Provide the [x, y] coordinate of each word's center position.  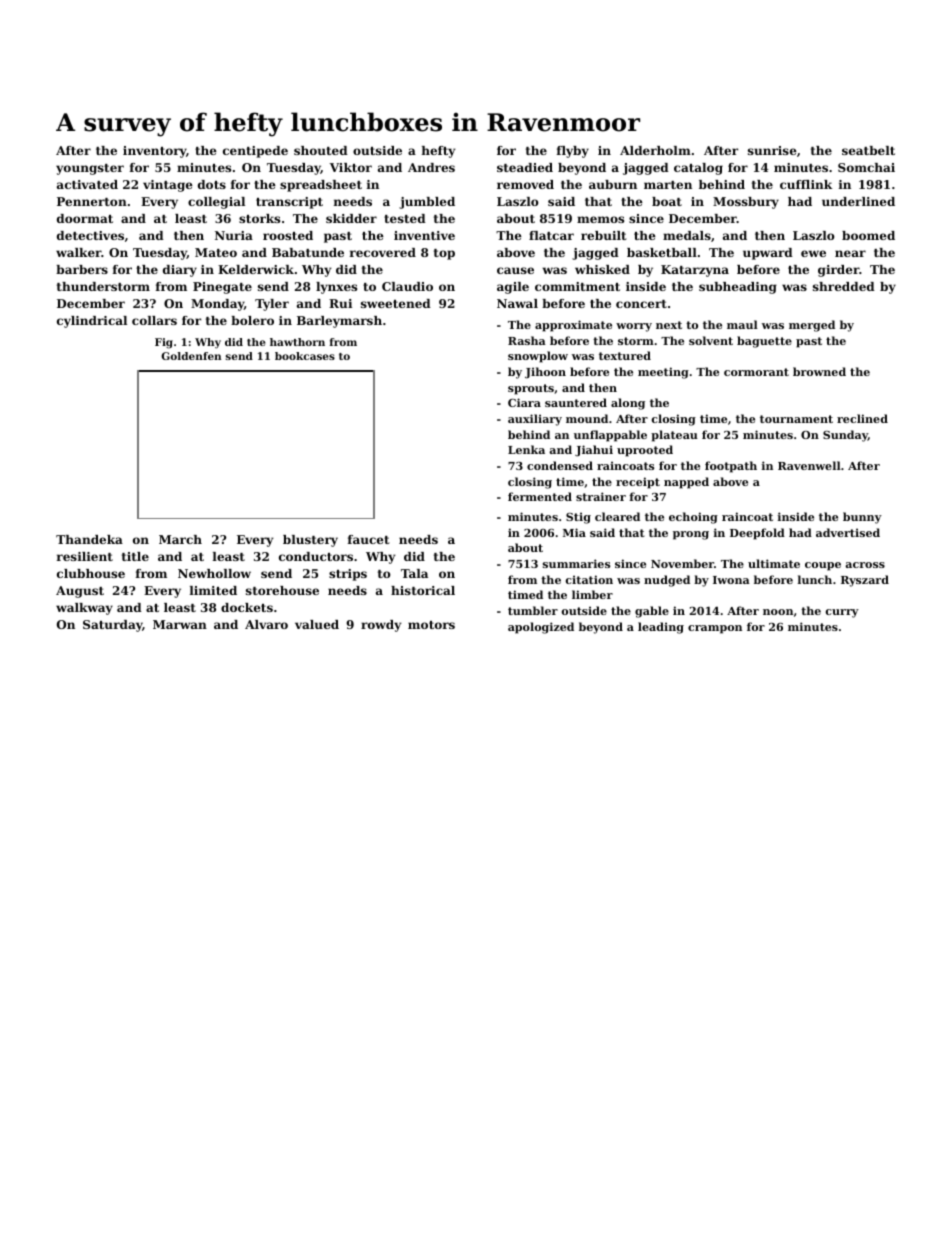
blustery [310, 541]
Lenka [526, 449]
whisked [602, 269]
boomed [868, 235]
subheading [738, 288]
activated [87, 184]
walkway [84, 609]
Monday [217, 305]
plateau [674, 436]
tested [405, 218]
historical [423, 590]
